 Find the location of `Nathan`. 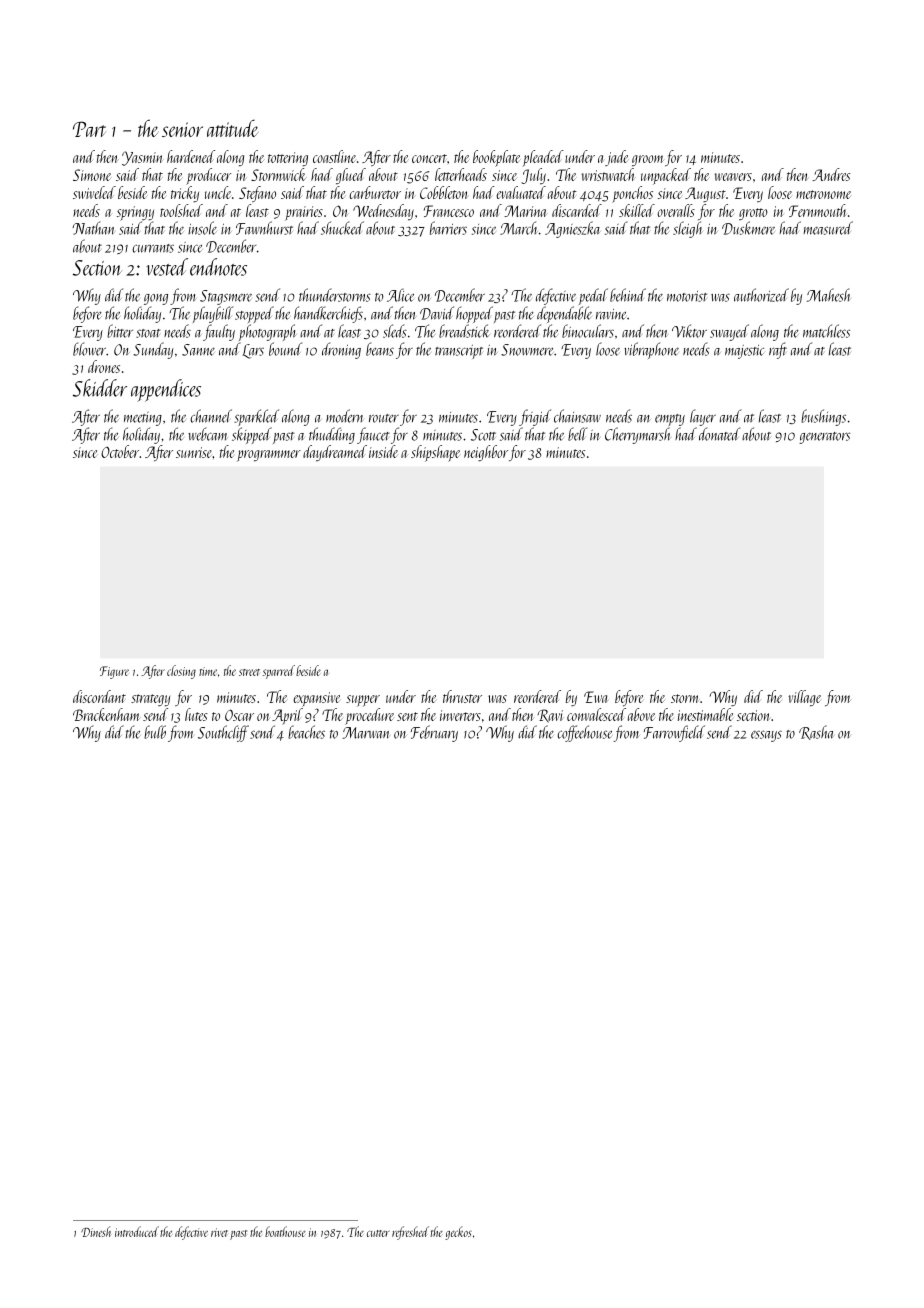

Nathan is located at coordinates (93, 228).
